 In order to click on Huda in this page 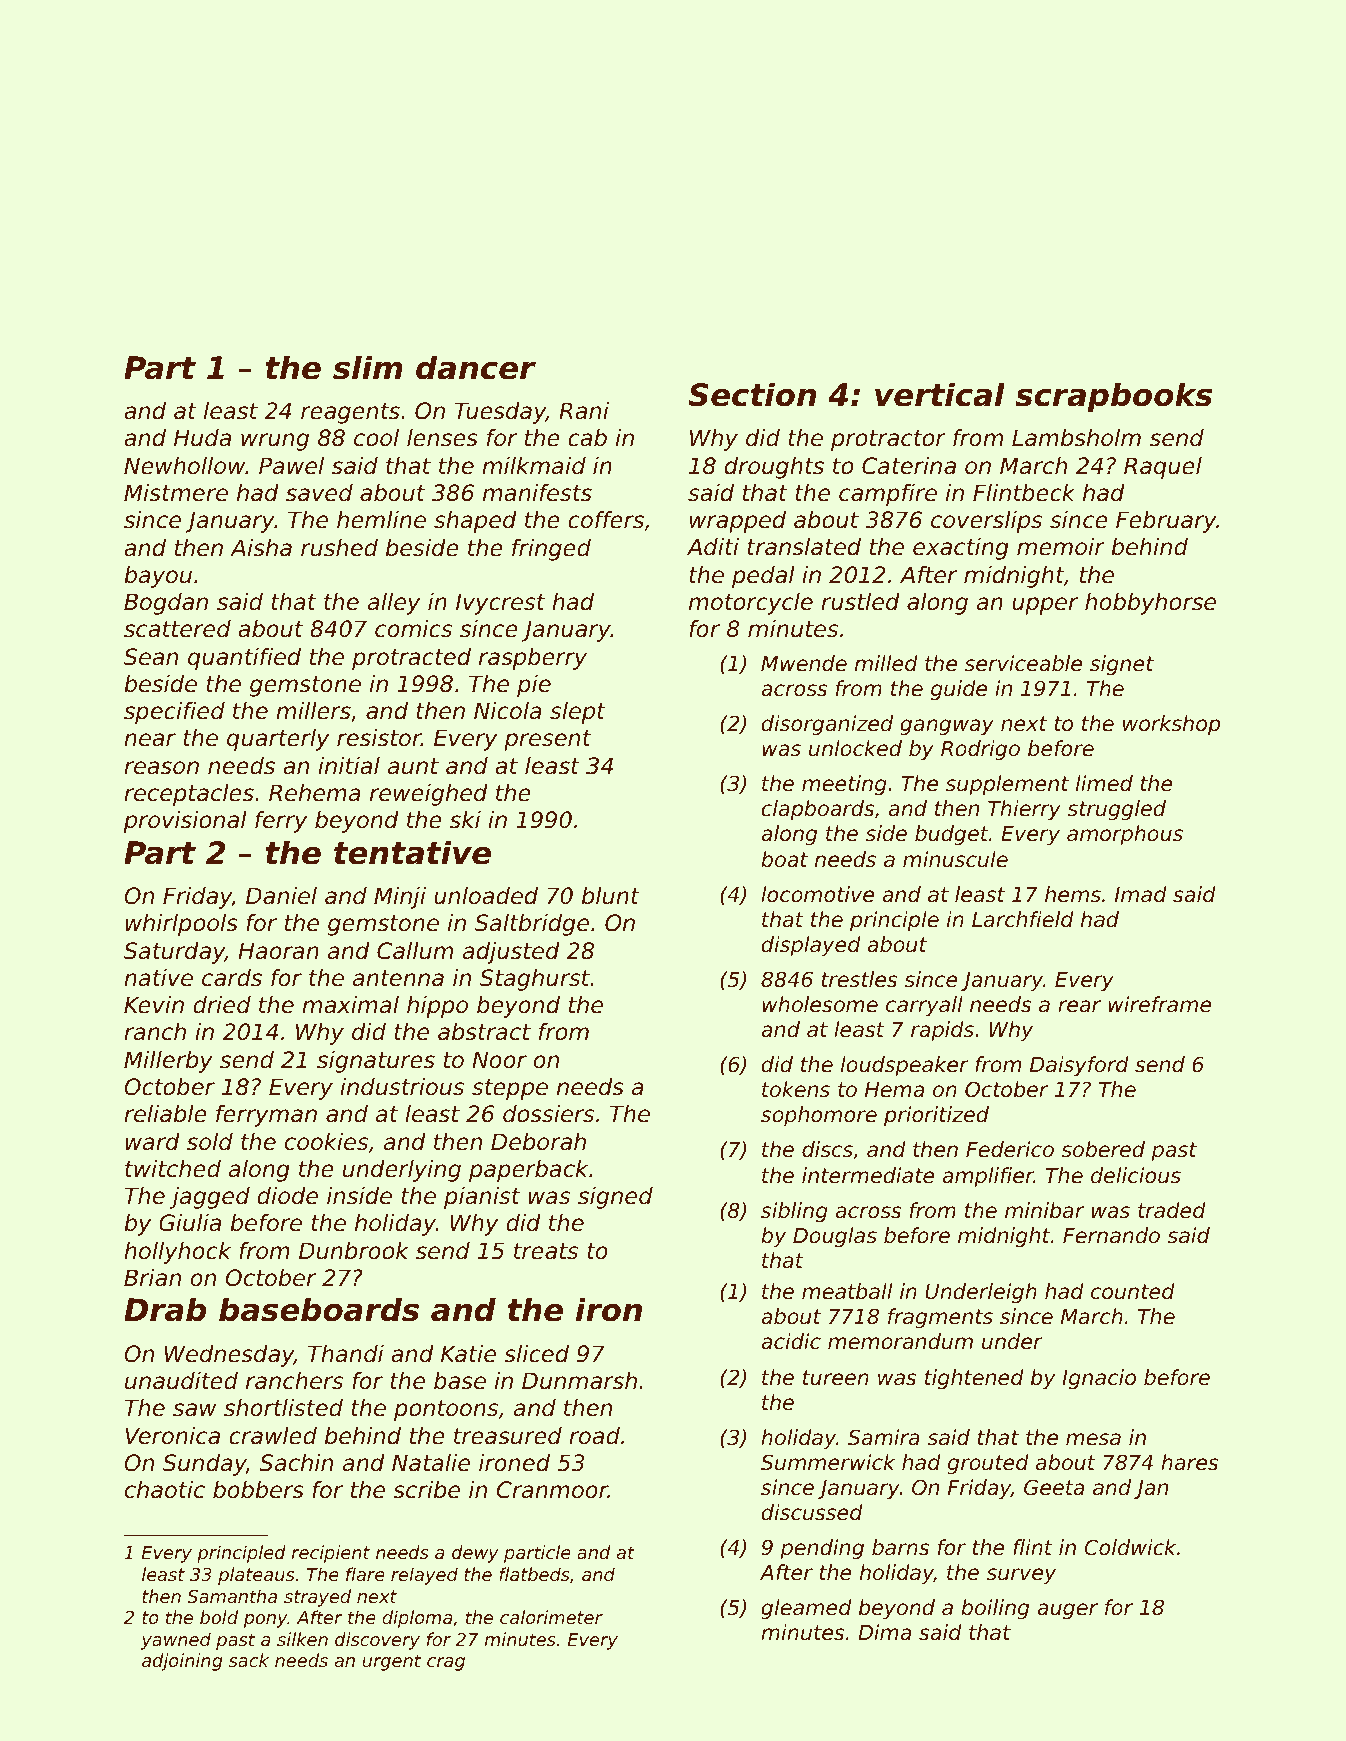, I will do `click(202, 438)`.
